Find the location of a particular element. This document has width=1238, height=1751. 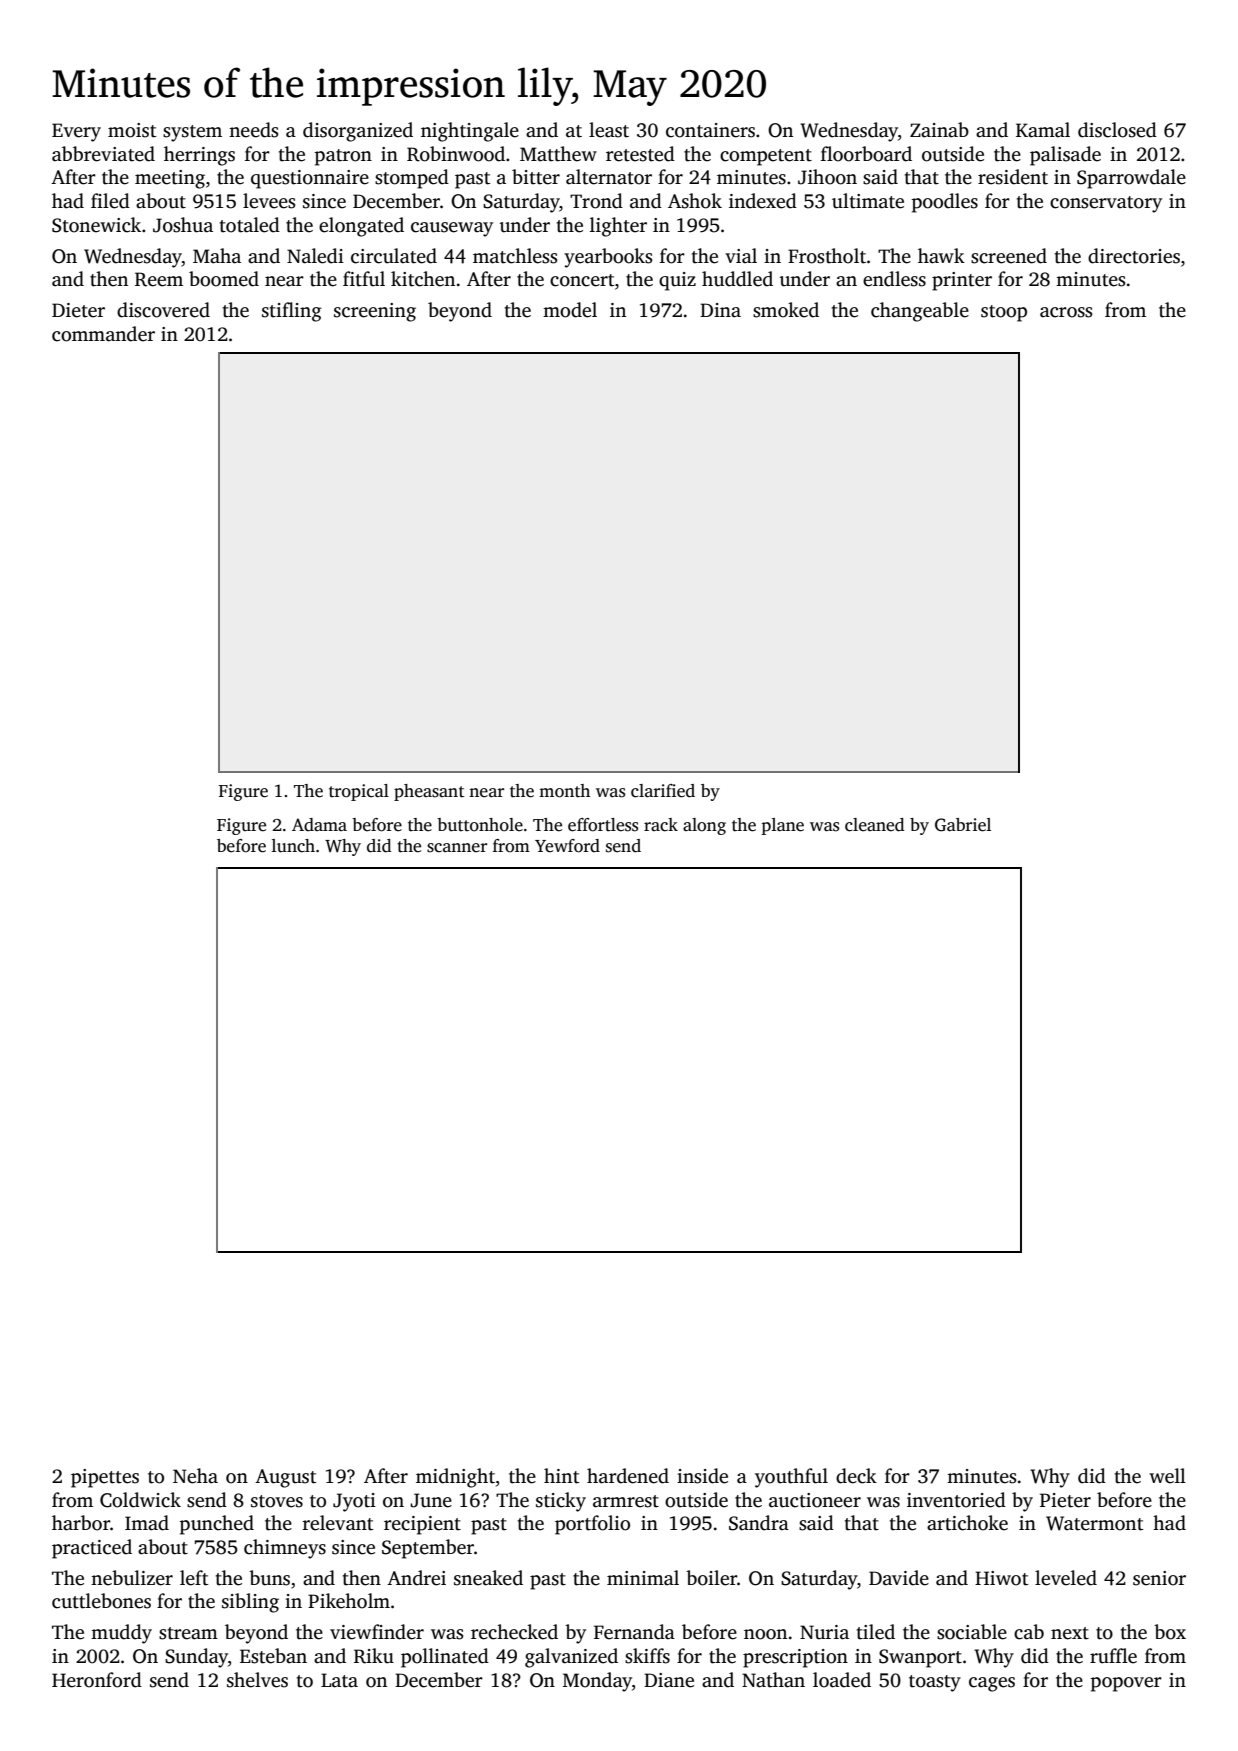

lunch is located at coordinates (293, 846).
